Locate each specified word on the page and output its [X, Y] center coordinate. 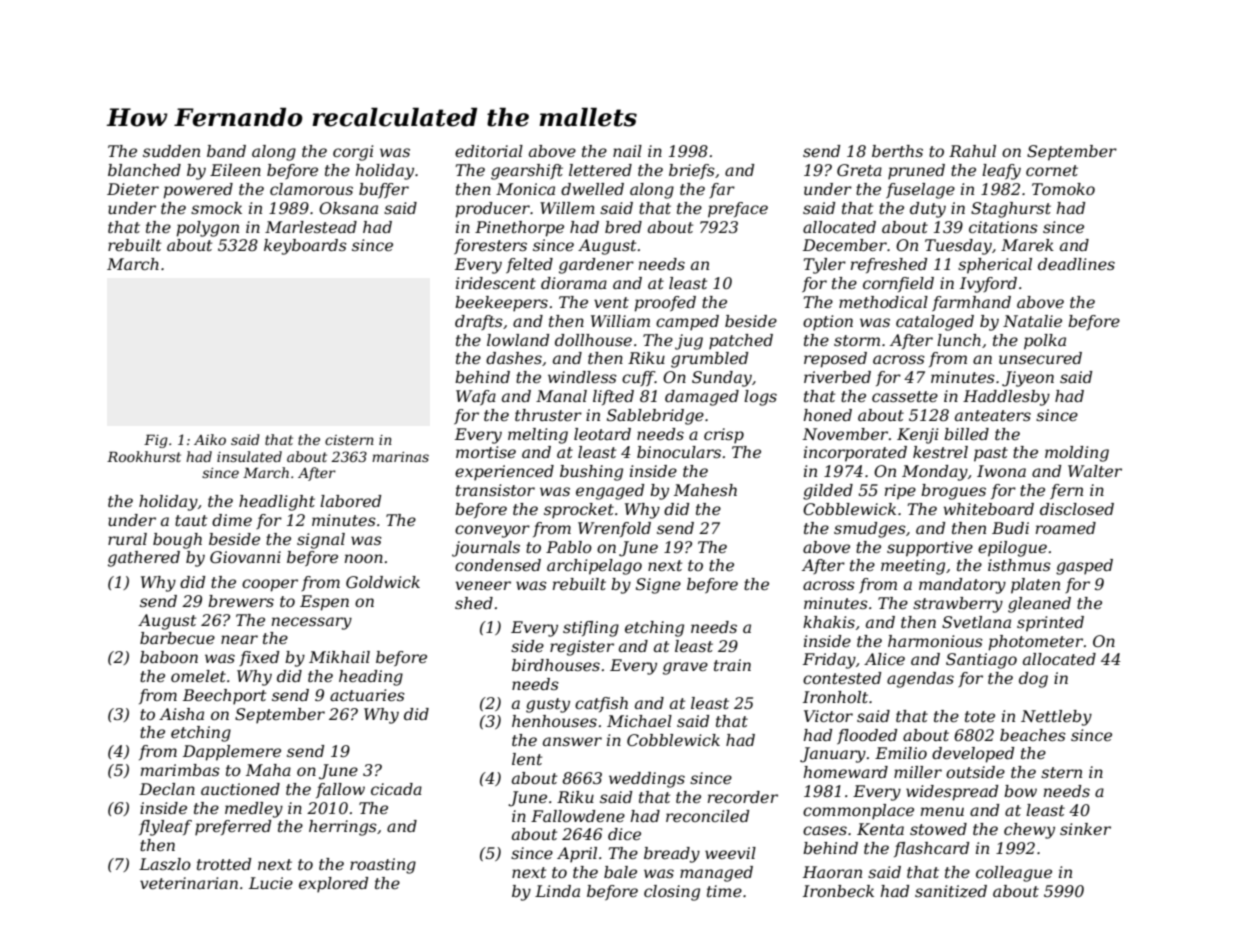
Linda [557, 891]
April [577, 855]
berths [897, 151]
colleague [1014, 874]
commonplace [858, 812]
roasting [383, 866]
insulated [249, 456]
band [226, 151]
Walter [1095, 471]
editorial [489, 151]
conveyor [492, 531]
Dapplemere [232, 753]
